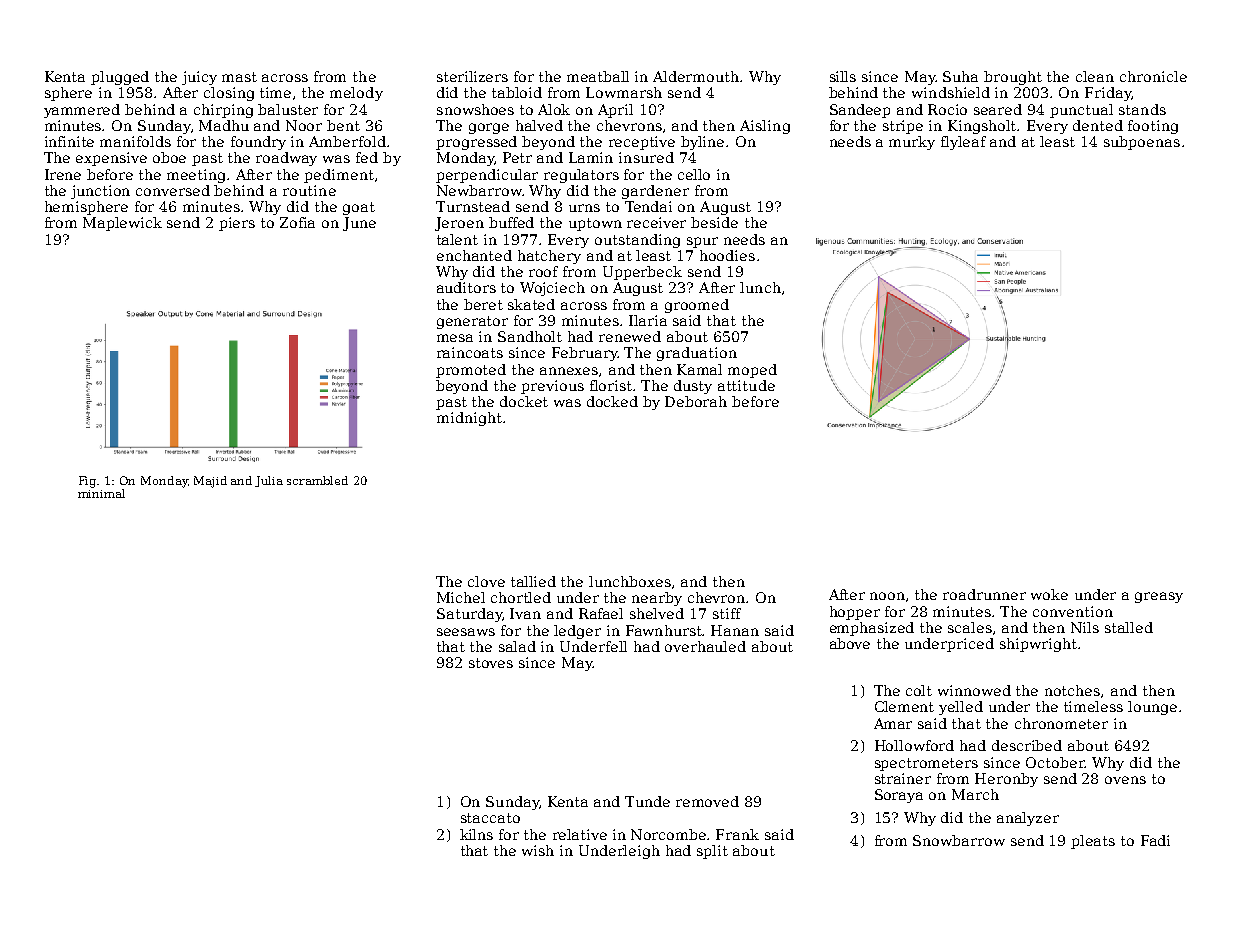  What do you see at coordinates (727, 255) in the screenshot?
I see `hoodies` at bounding box center [727, 255].
